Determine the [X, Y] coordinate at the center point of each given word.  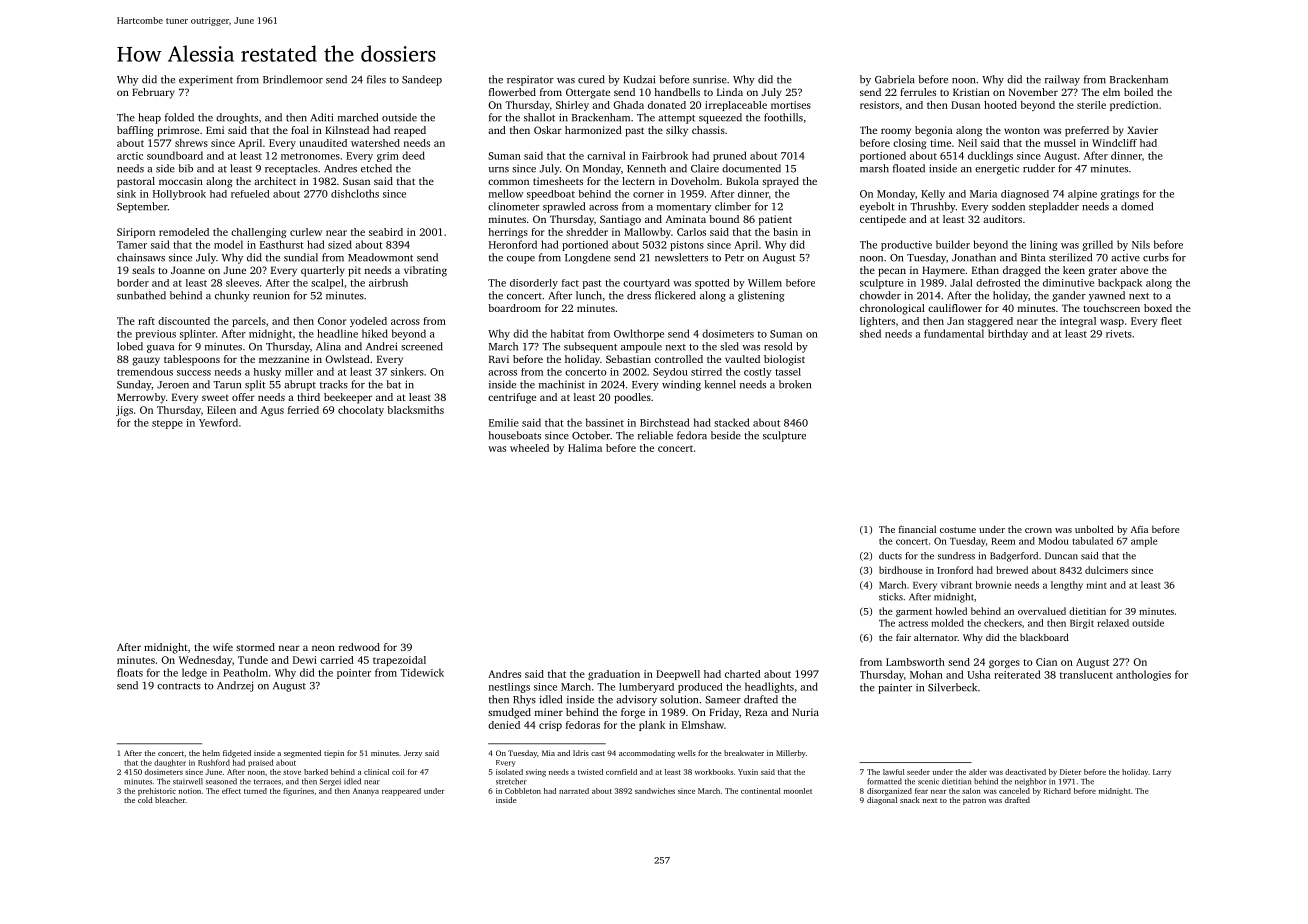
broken [795, 384]
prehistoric [157, 792]
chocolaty [361, 411]
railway [1062, 80]
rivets [1119, 334]
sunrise [710, 79]
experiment [206, 81]
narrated [574, 791]
